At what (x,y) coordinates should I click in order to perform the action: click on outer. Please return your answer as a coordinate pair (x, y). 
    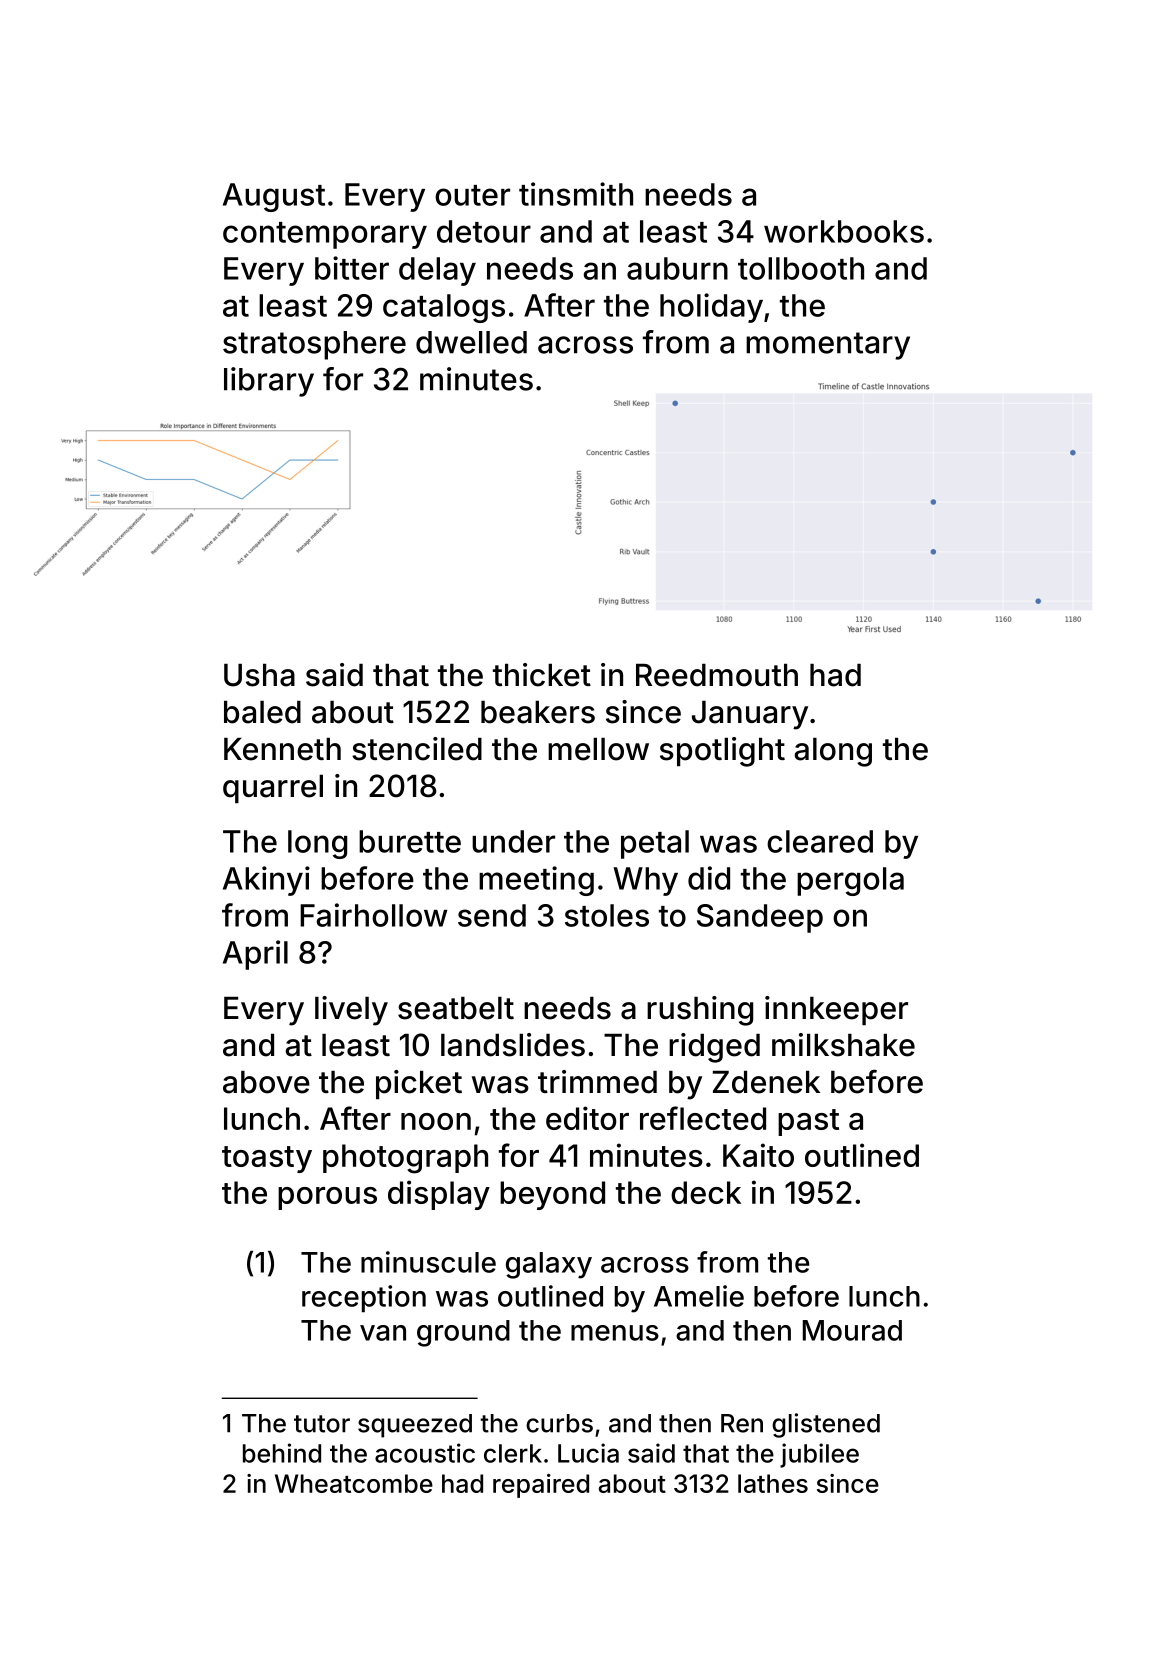
    Looking at the image, I should click on (472, 195).
